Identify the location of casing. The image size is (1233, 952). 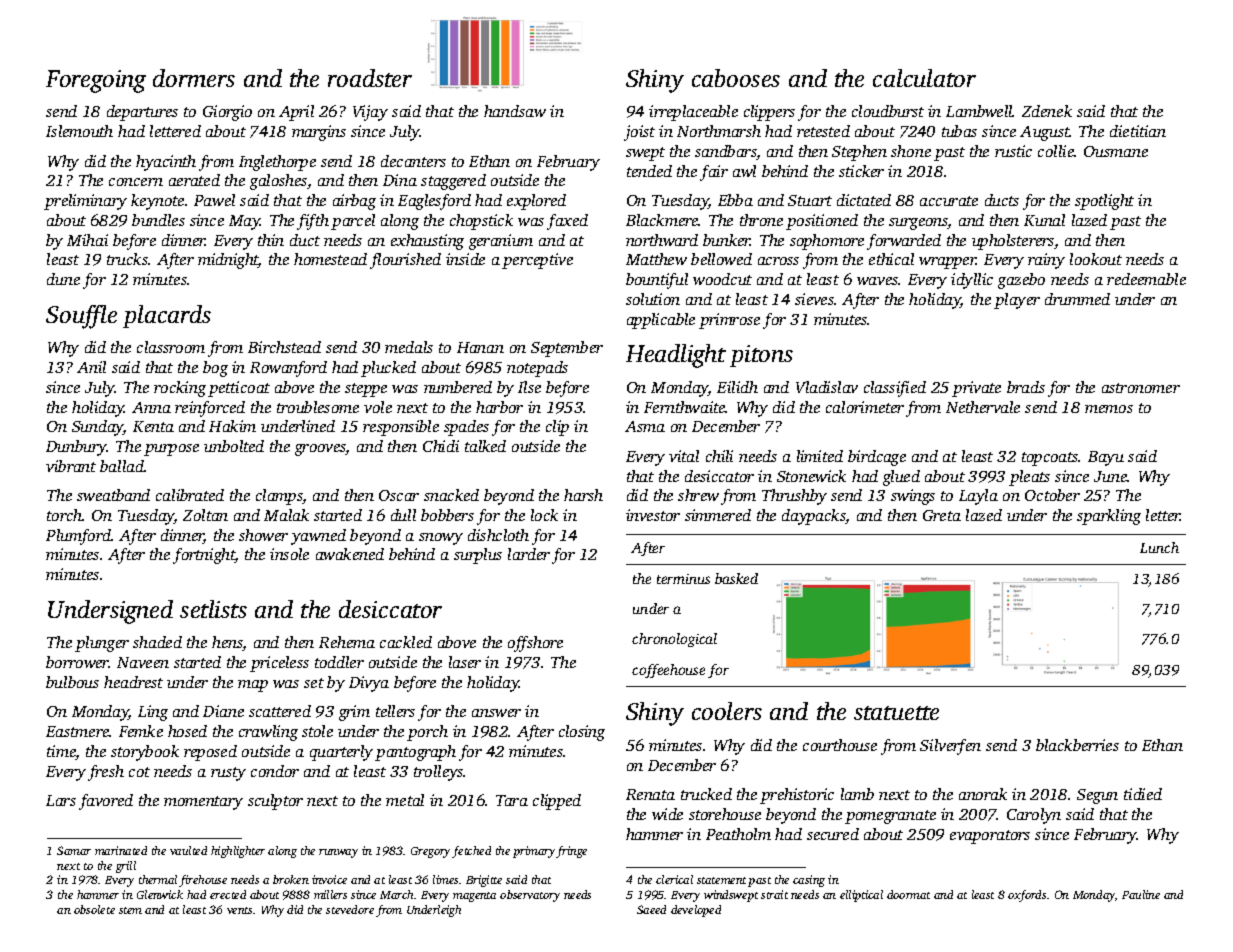
(809, 881).
